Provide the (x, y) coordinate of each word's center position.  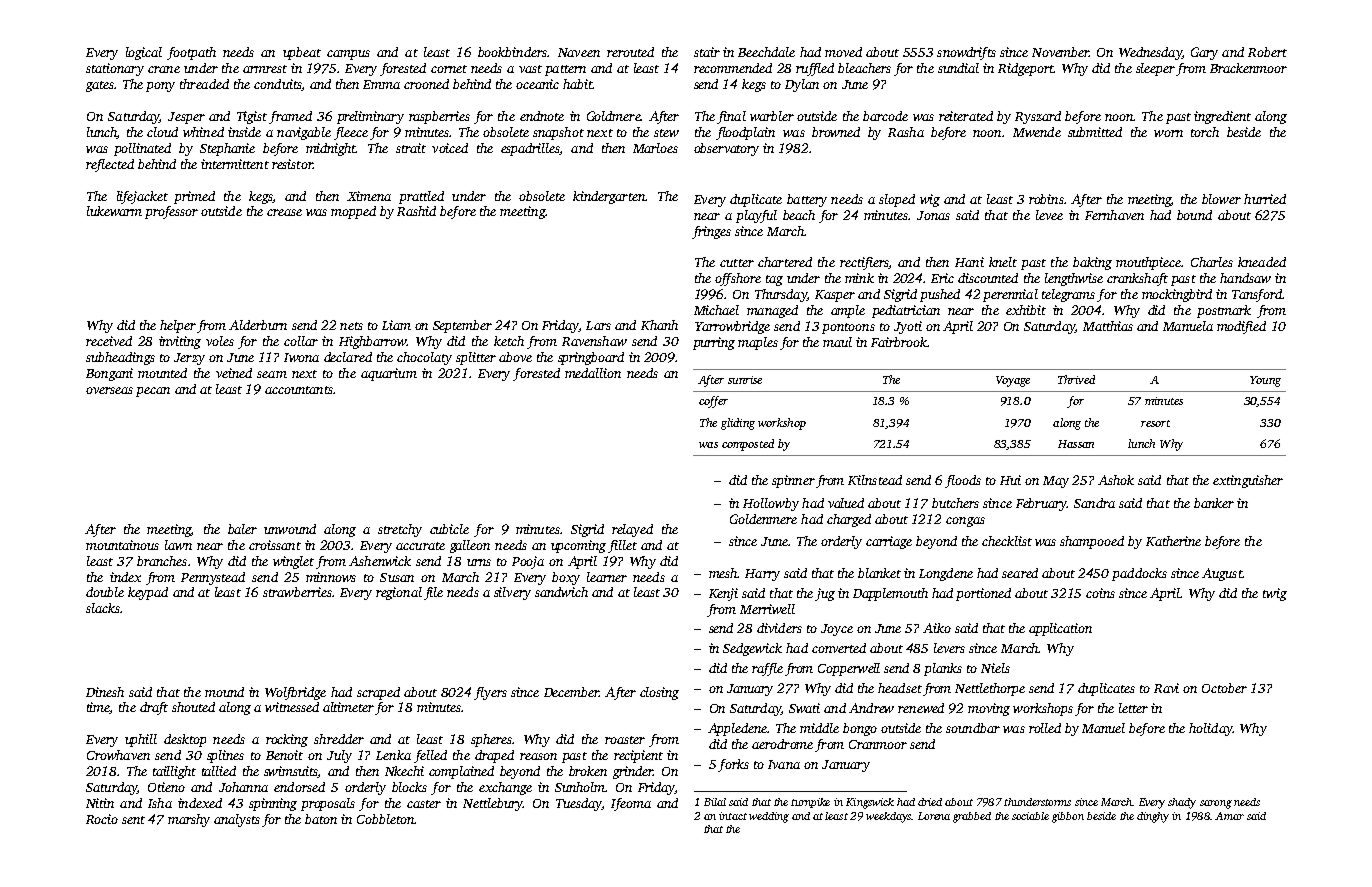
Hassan (1076, 444)
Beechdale (766, 52)
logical (144, 53)
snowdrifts (966, 53)
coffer (713, 402)
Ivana (784, 764)
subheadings (120, 358)
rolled (1045, 728)
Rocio (102, 819)
